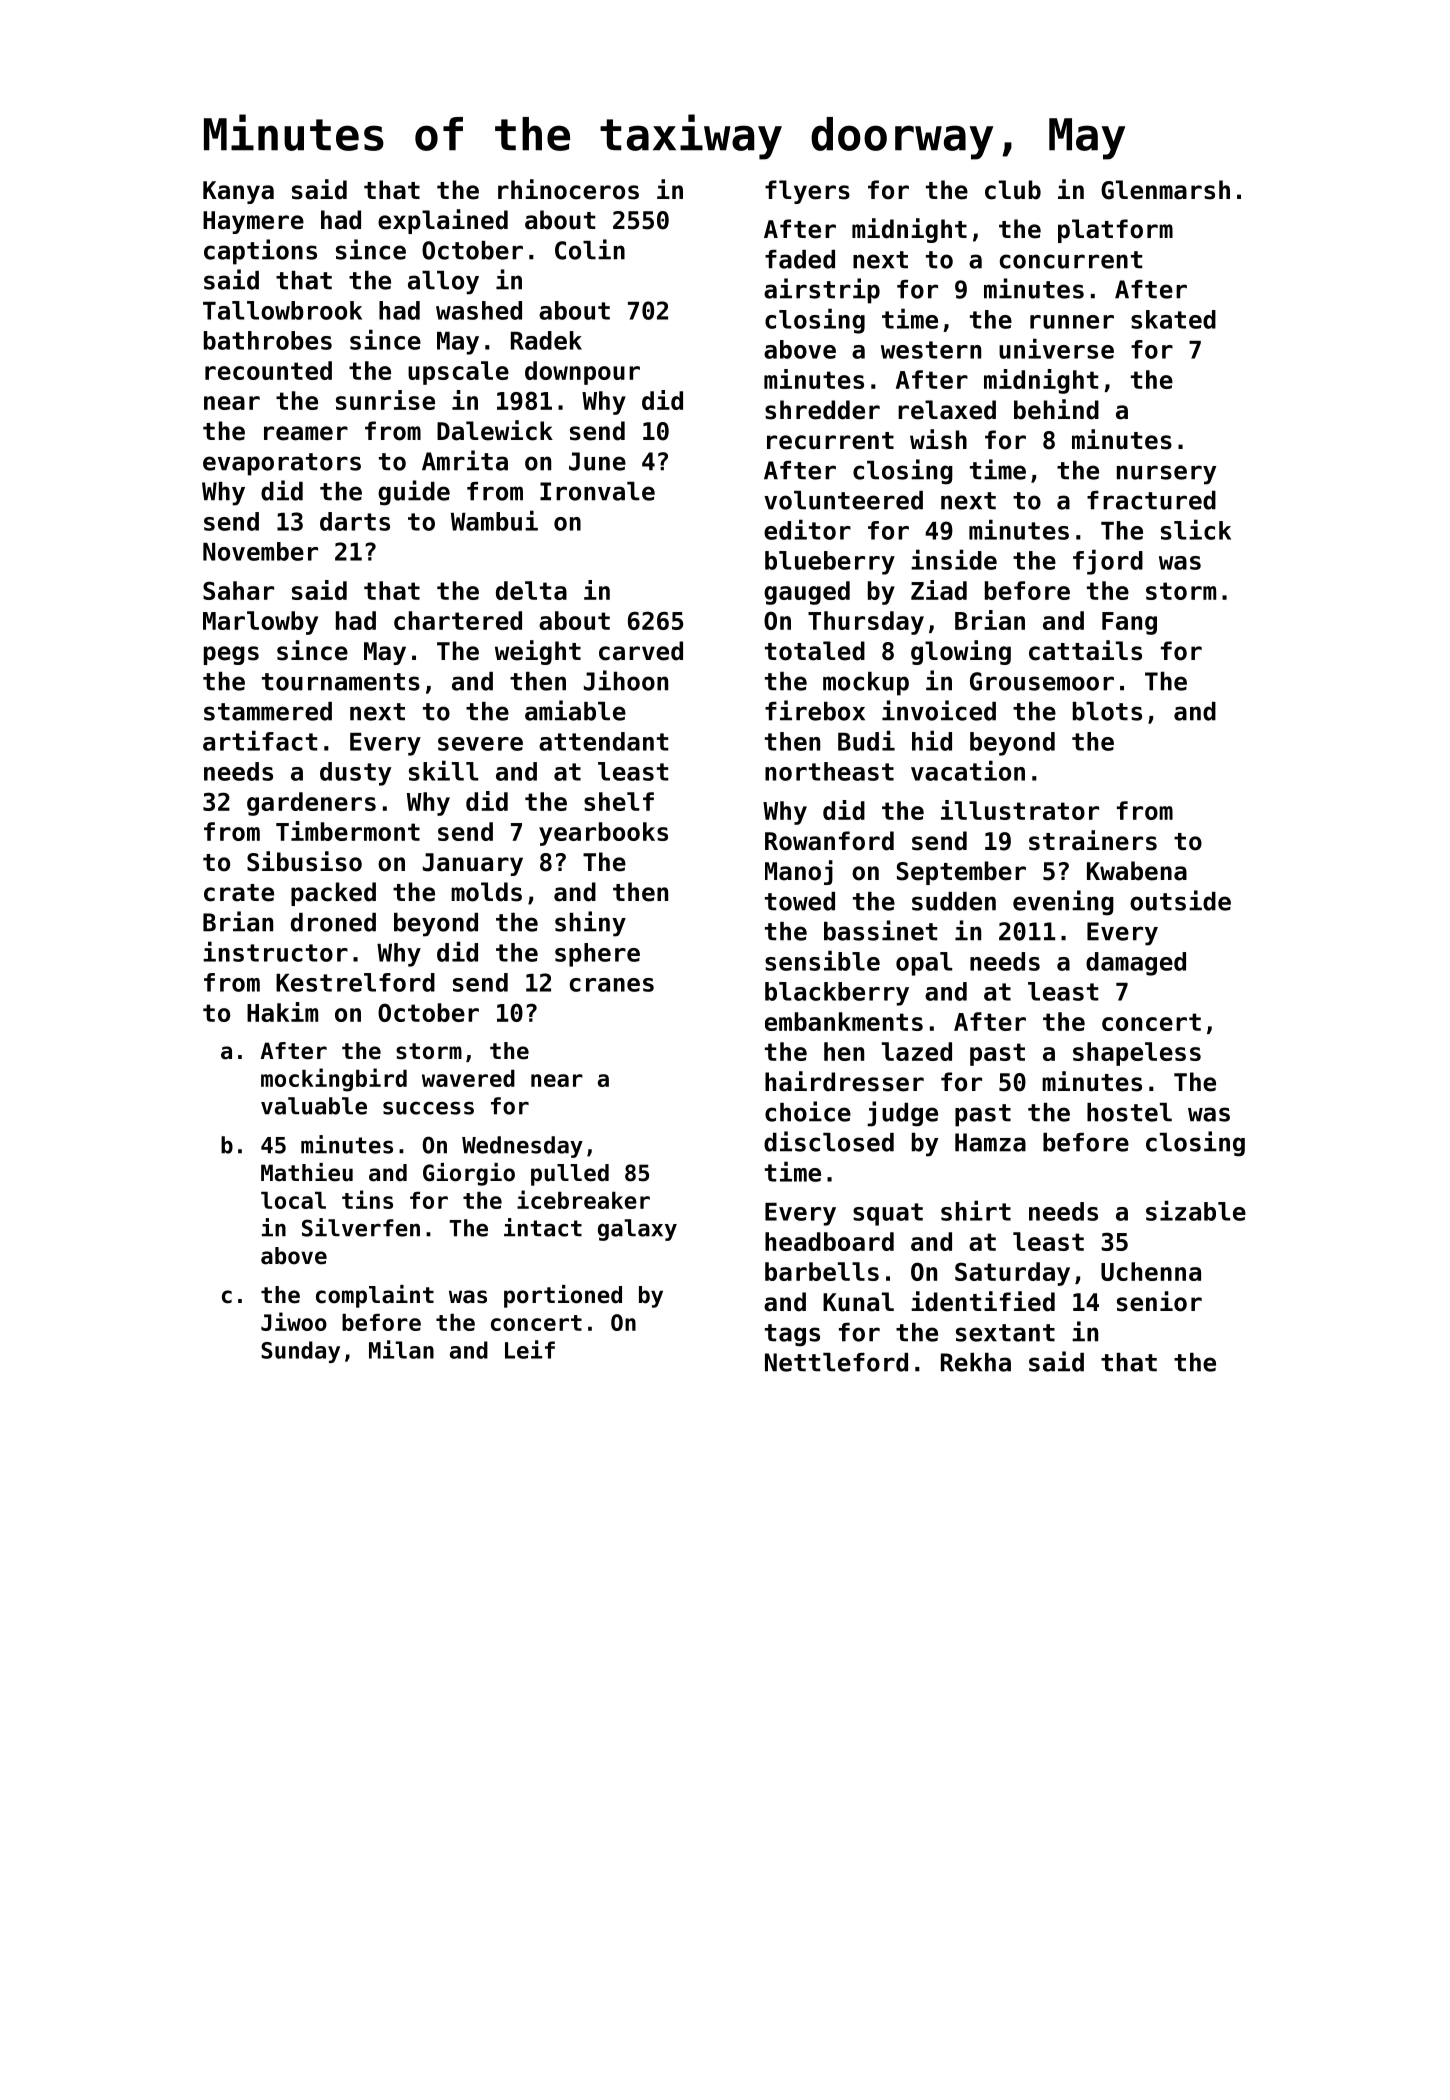  What do you see at coordinates (1071, 260) in the document?
I see `concurrent` at bounding box center [1071, 260].
